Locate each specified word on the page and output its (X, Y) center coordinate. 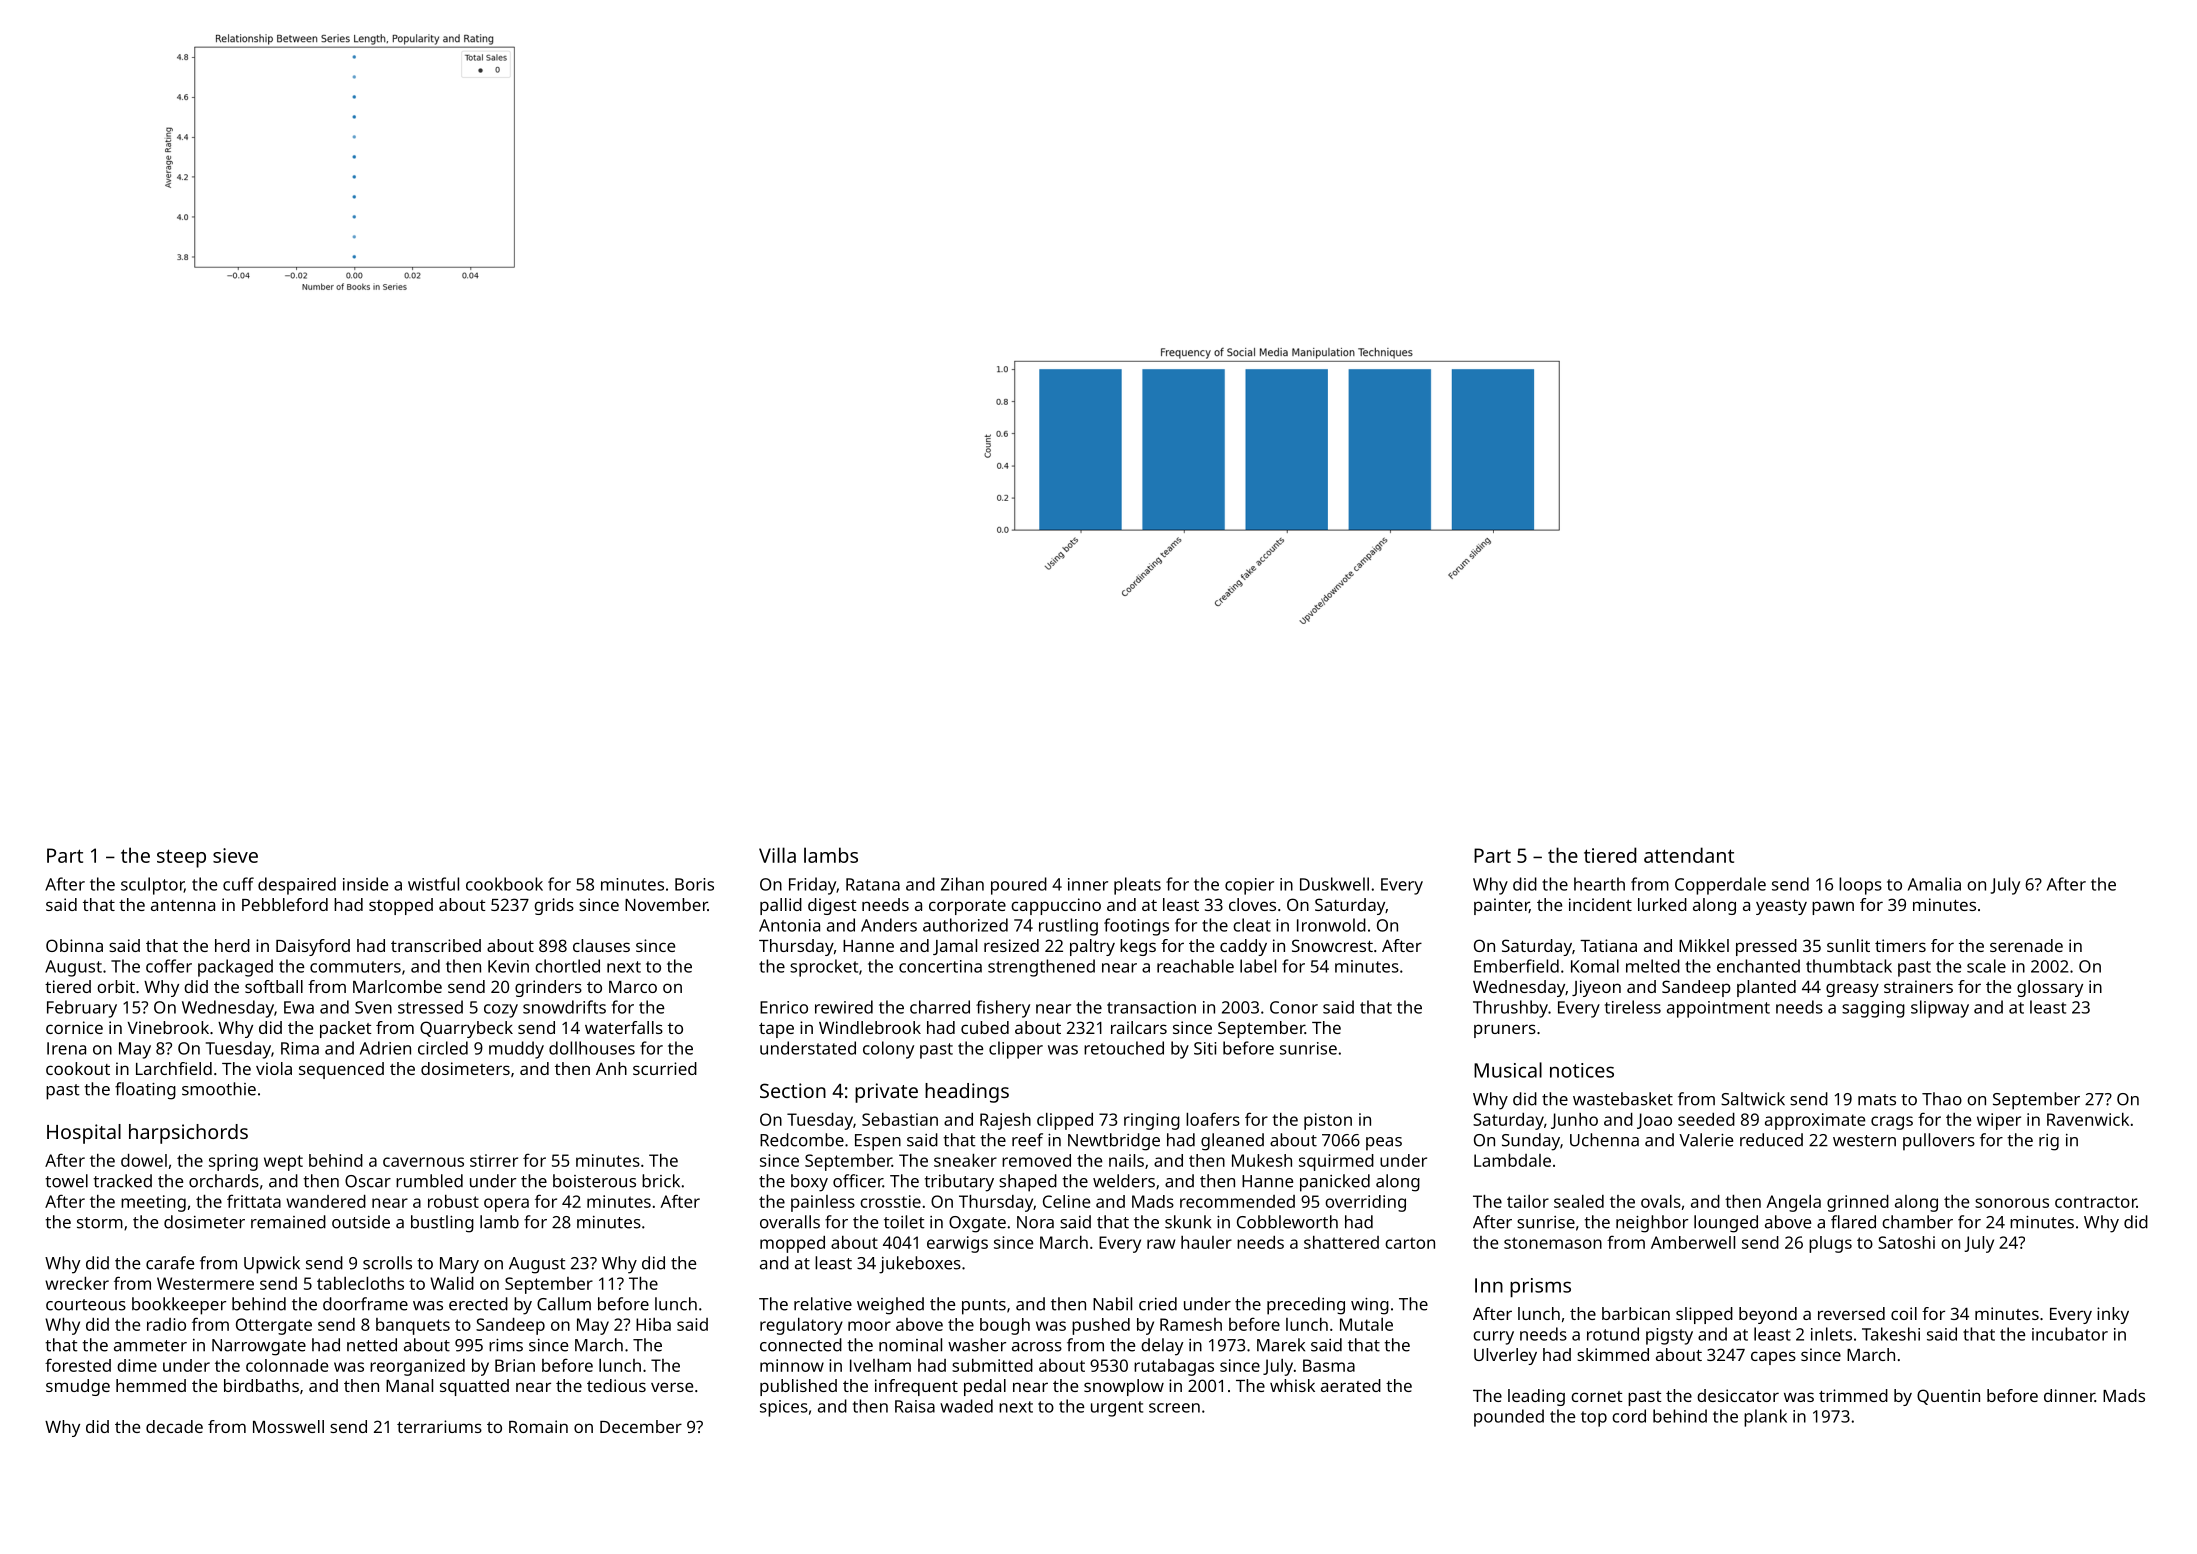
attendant (1689, 855)
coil (1904, 1313)
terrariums (439, 1426)
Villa (777, 855)
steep (181, 858)
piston (1328, 1121)
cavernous (423, 1162)
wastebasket (1623, 1099)
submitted (992, 1365)
